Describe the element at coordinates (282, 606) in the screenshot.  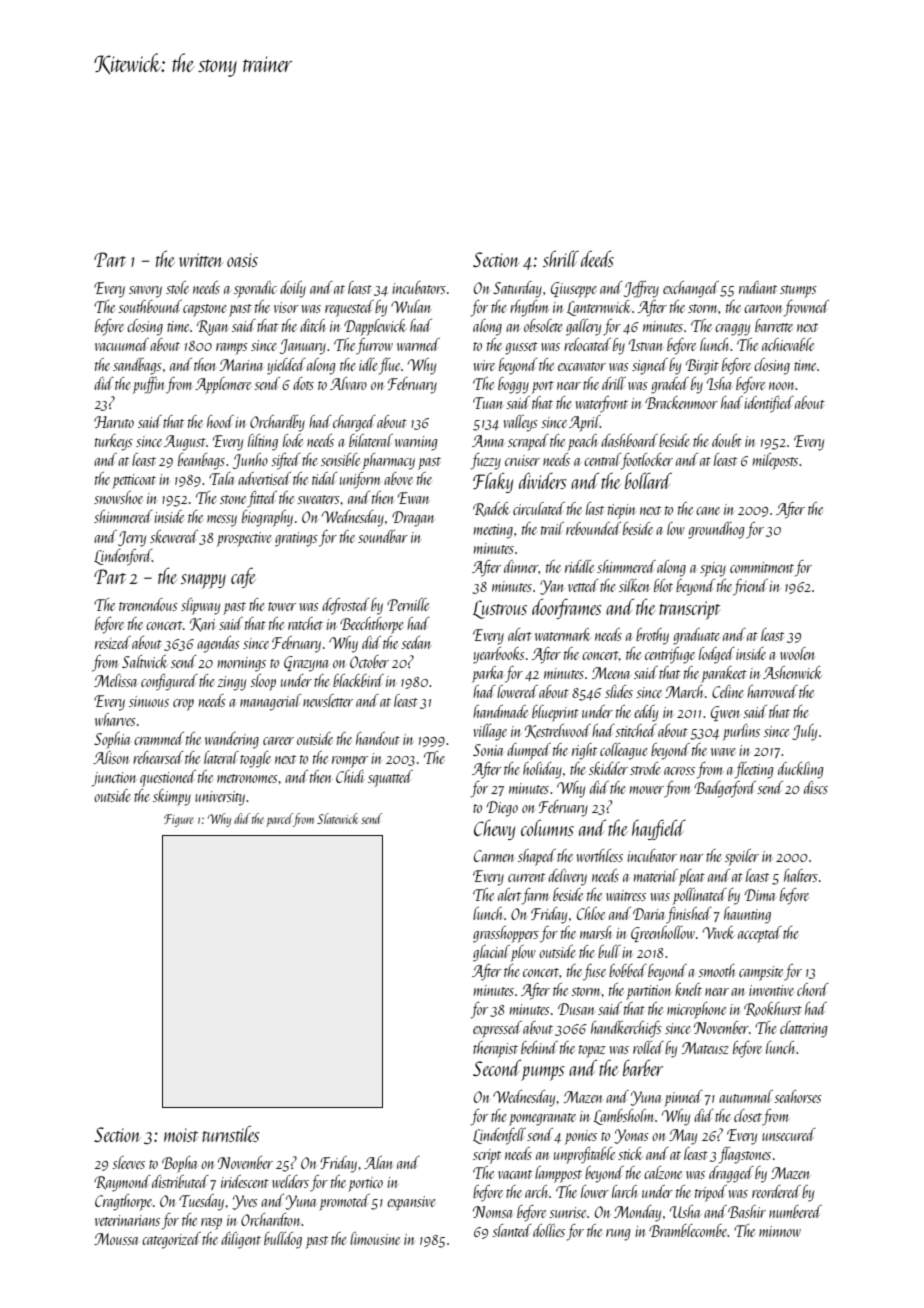
I see `tower` at that location.
